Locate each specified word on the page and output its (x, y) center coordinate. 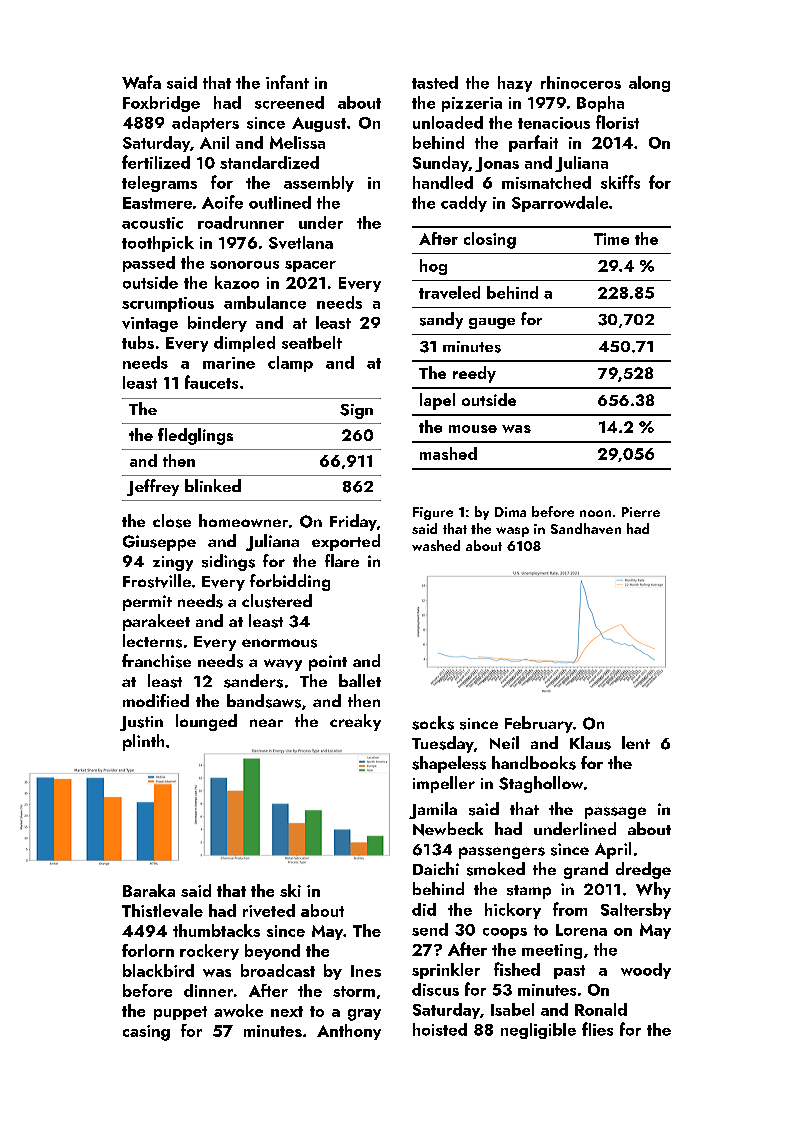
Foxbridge (161, 104)
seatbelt (312, 342)
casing (146, 1033)
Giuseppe (159, 543)
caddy (464, 204)
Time (611, 239)
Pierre (641, 512)
